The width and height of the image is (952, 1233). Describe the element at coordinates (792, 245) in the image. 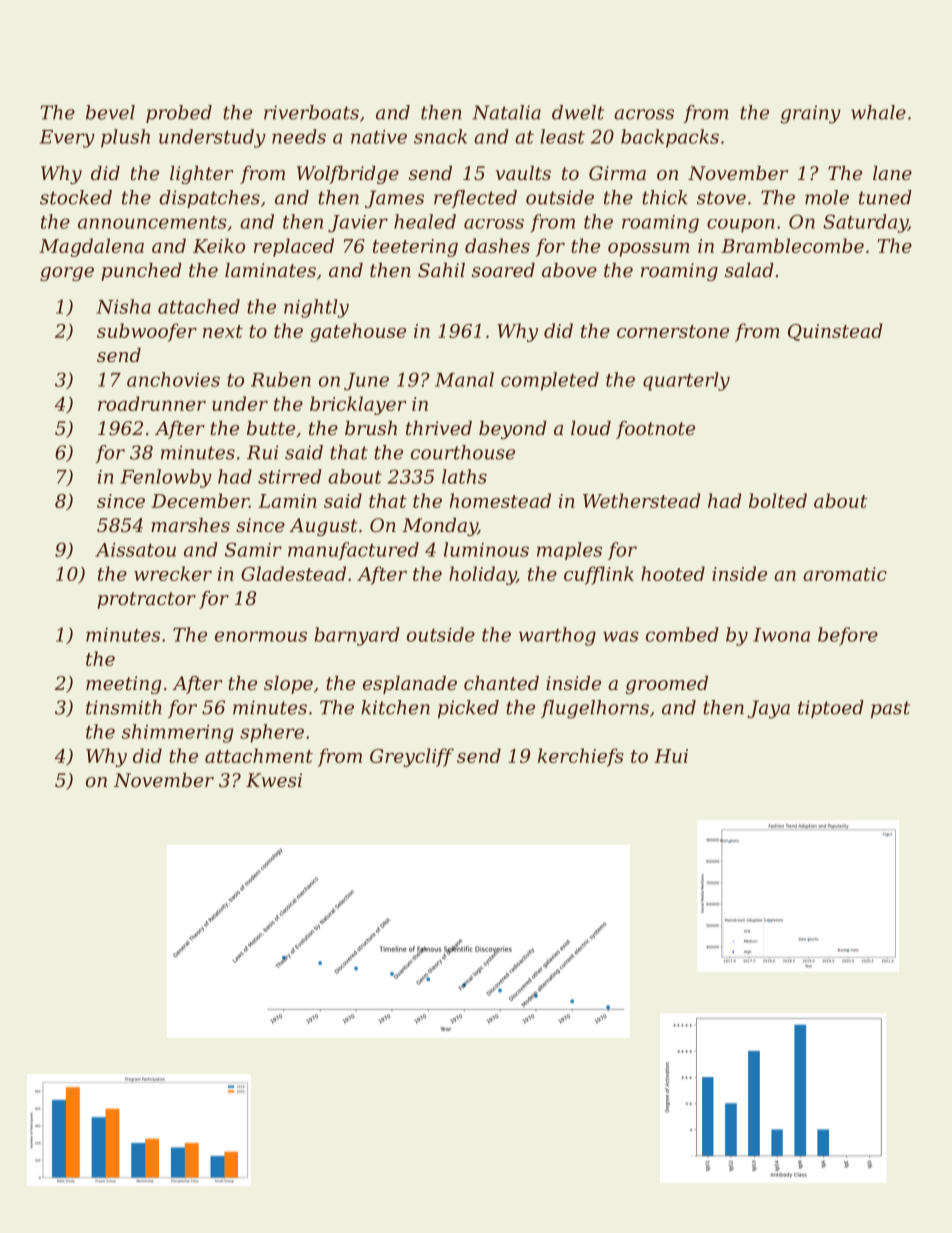

I see `Bramblecombe` at that location.
